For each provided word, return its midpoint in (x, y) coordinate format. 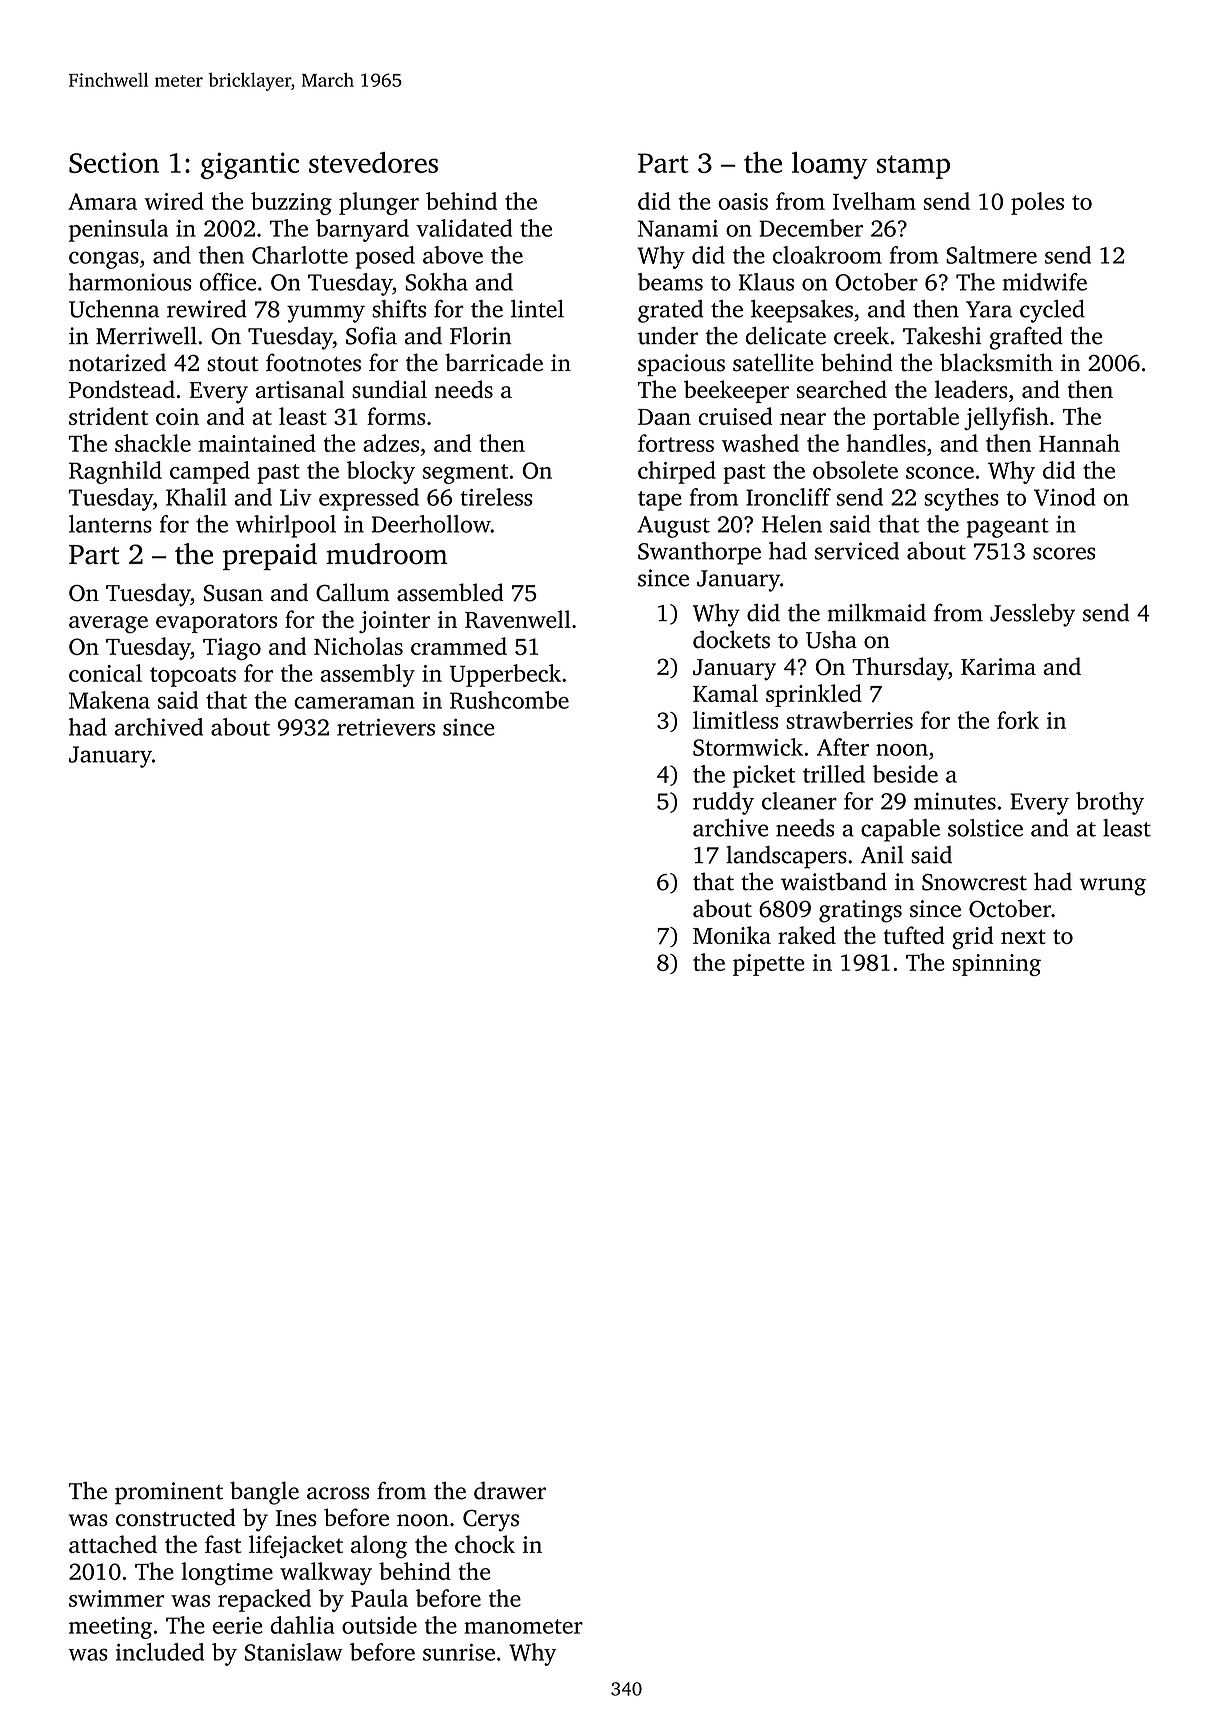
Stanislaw (294, 1652)
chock (485, 1544)
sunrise (459, 1652)
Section (114, 162)
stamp (913, 167)
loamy (830, 165)
